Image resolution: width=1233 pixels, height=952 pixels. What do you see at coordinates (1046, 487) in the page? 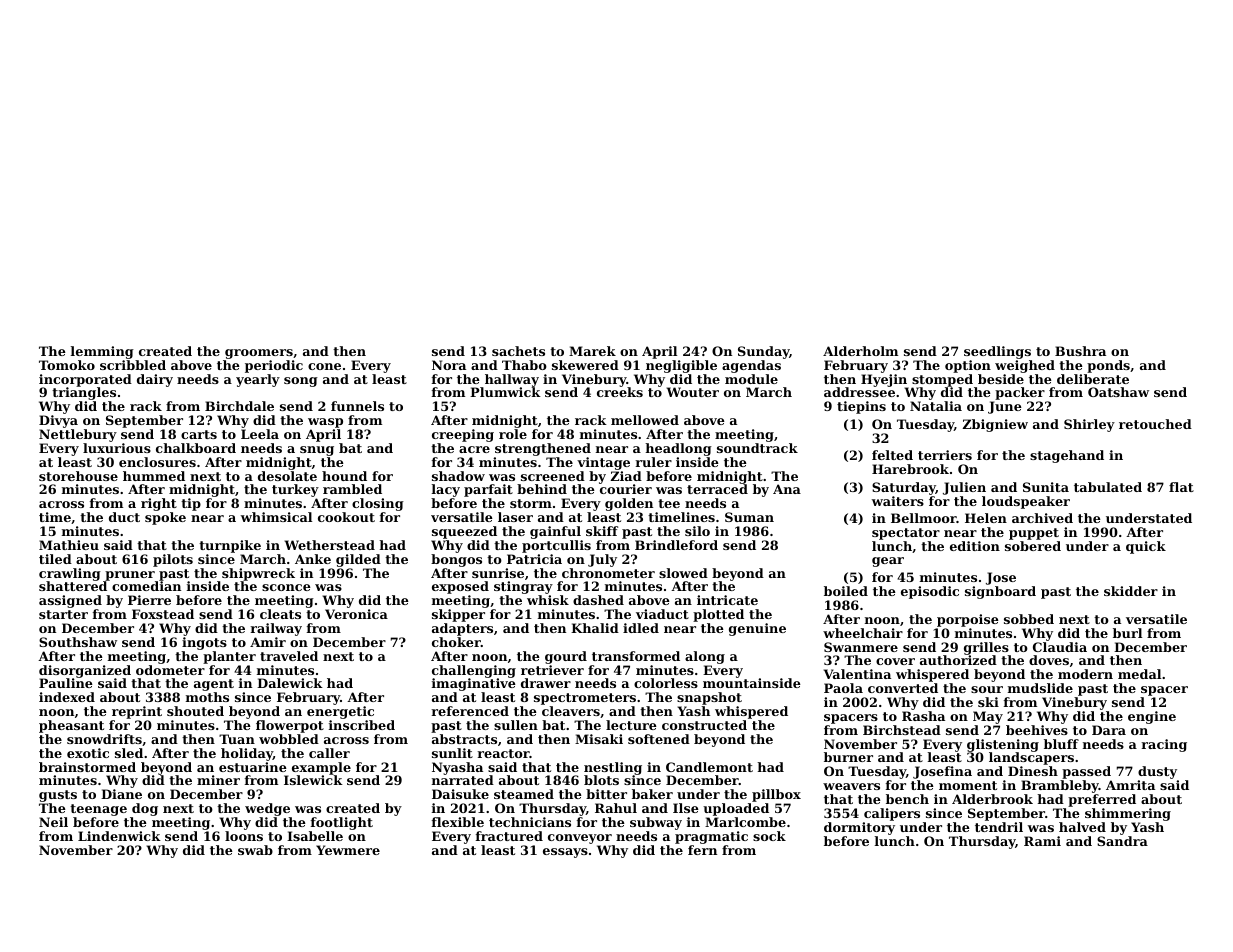
I see `Sunita` at bounding box center [1046, 487].
